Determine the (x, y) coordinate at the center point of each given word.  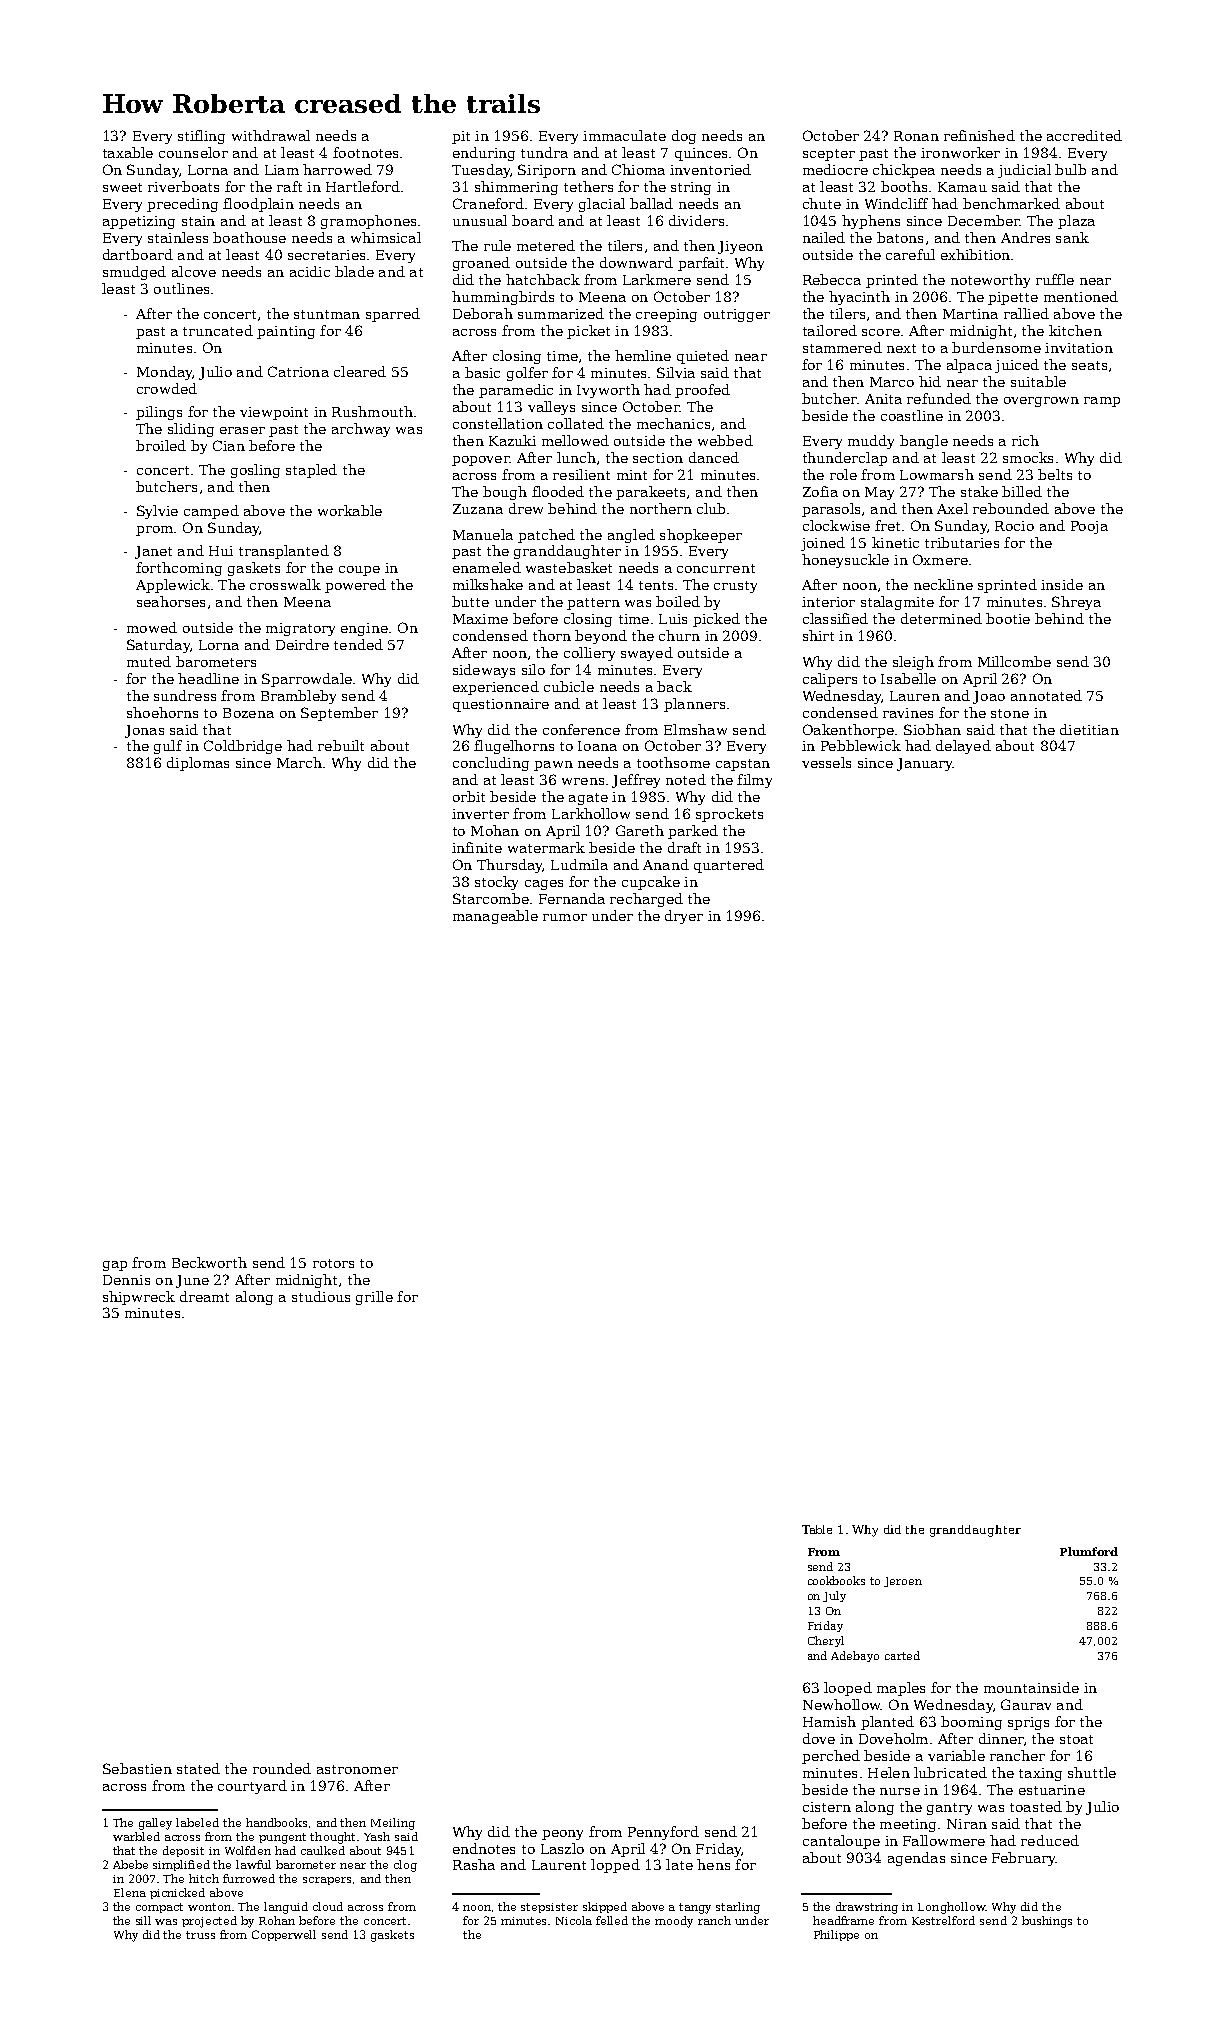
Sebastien (137, 1768)
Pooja (1089, 527)
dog (684, 137)
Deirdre (302, 644)
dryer (684, 917)
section (658, 458)
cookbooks (836, 1580)
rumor (565, 917)
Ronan (916, 136)
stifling (201, 137)
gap (115, 1266)
